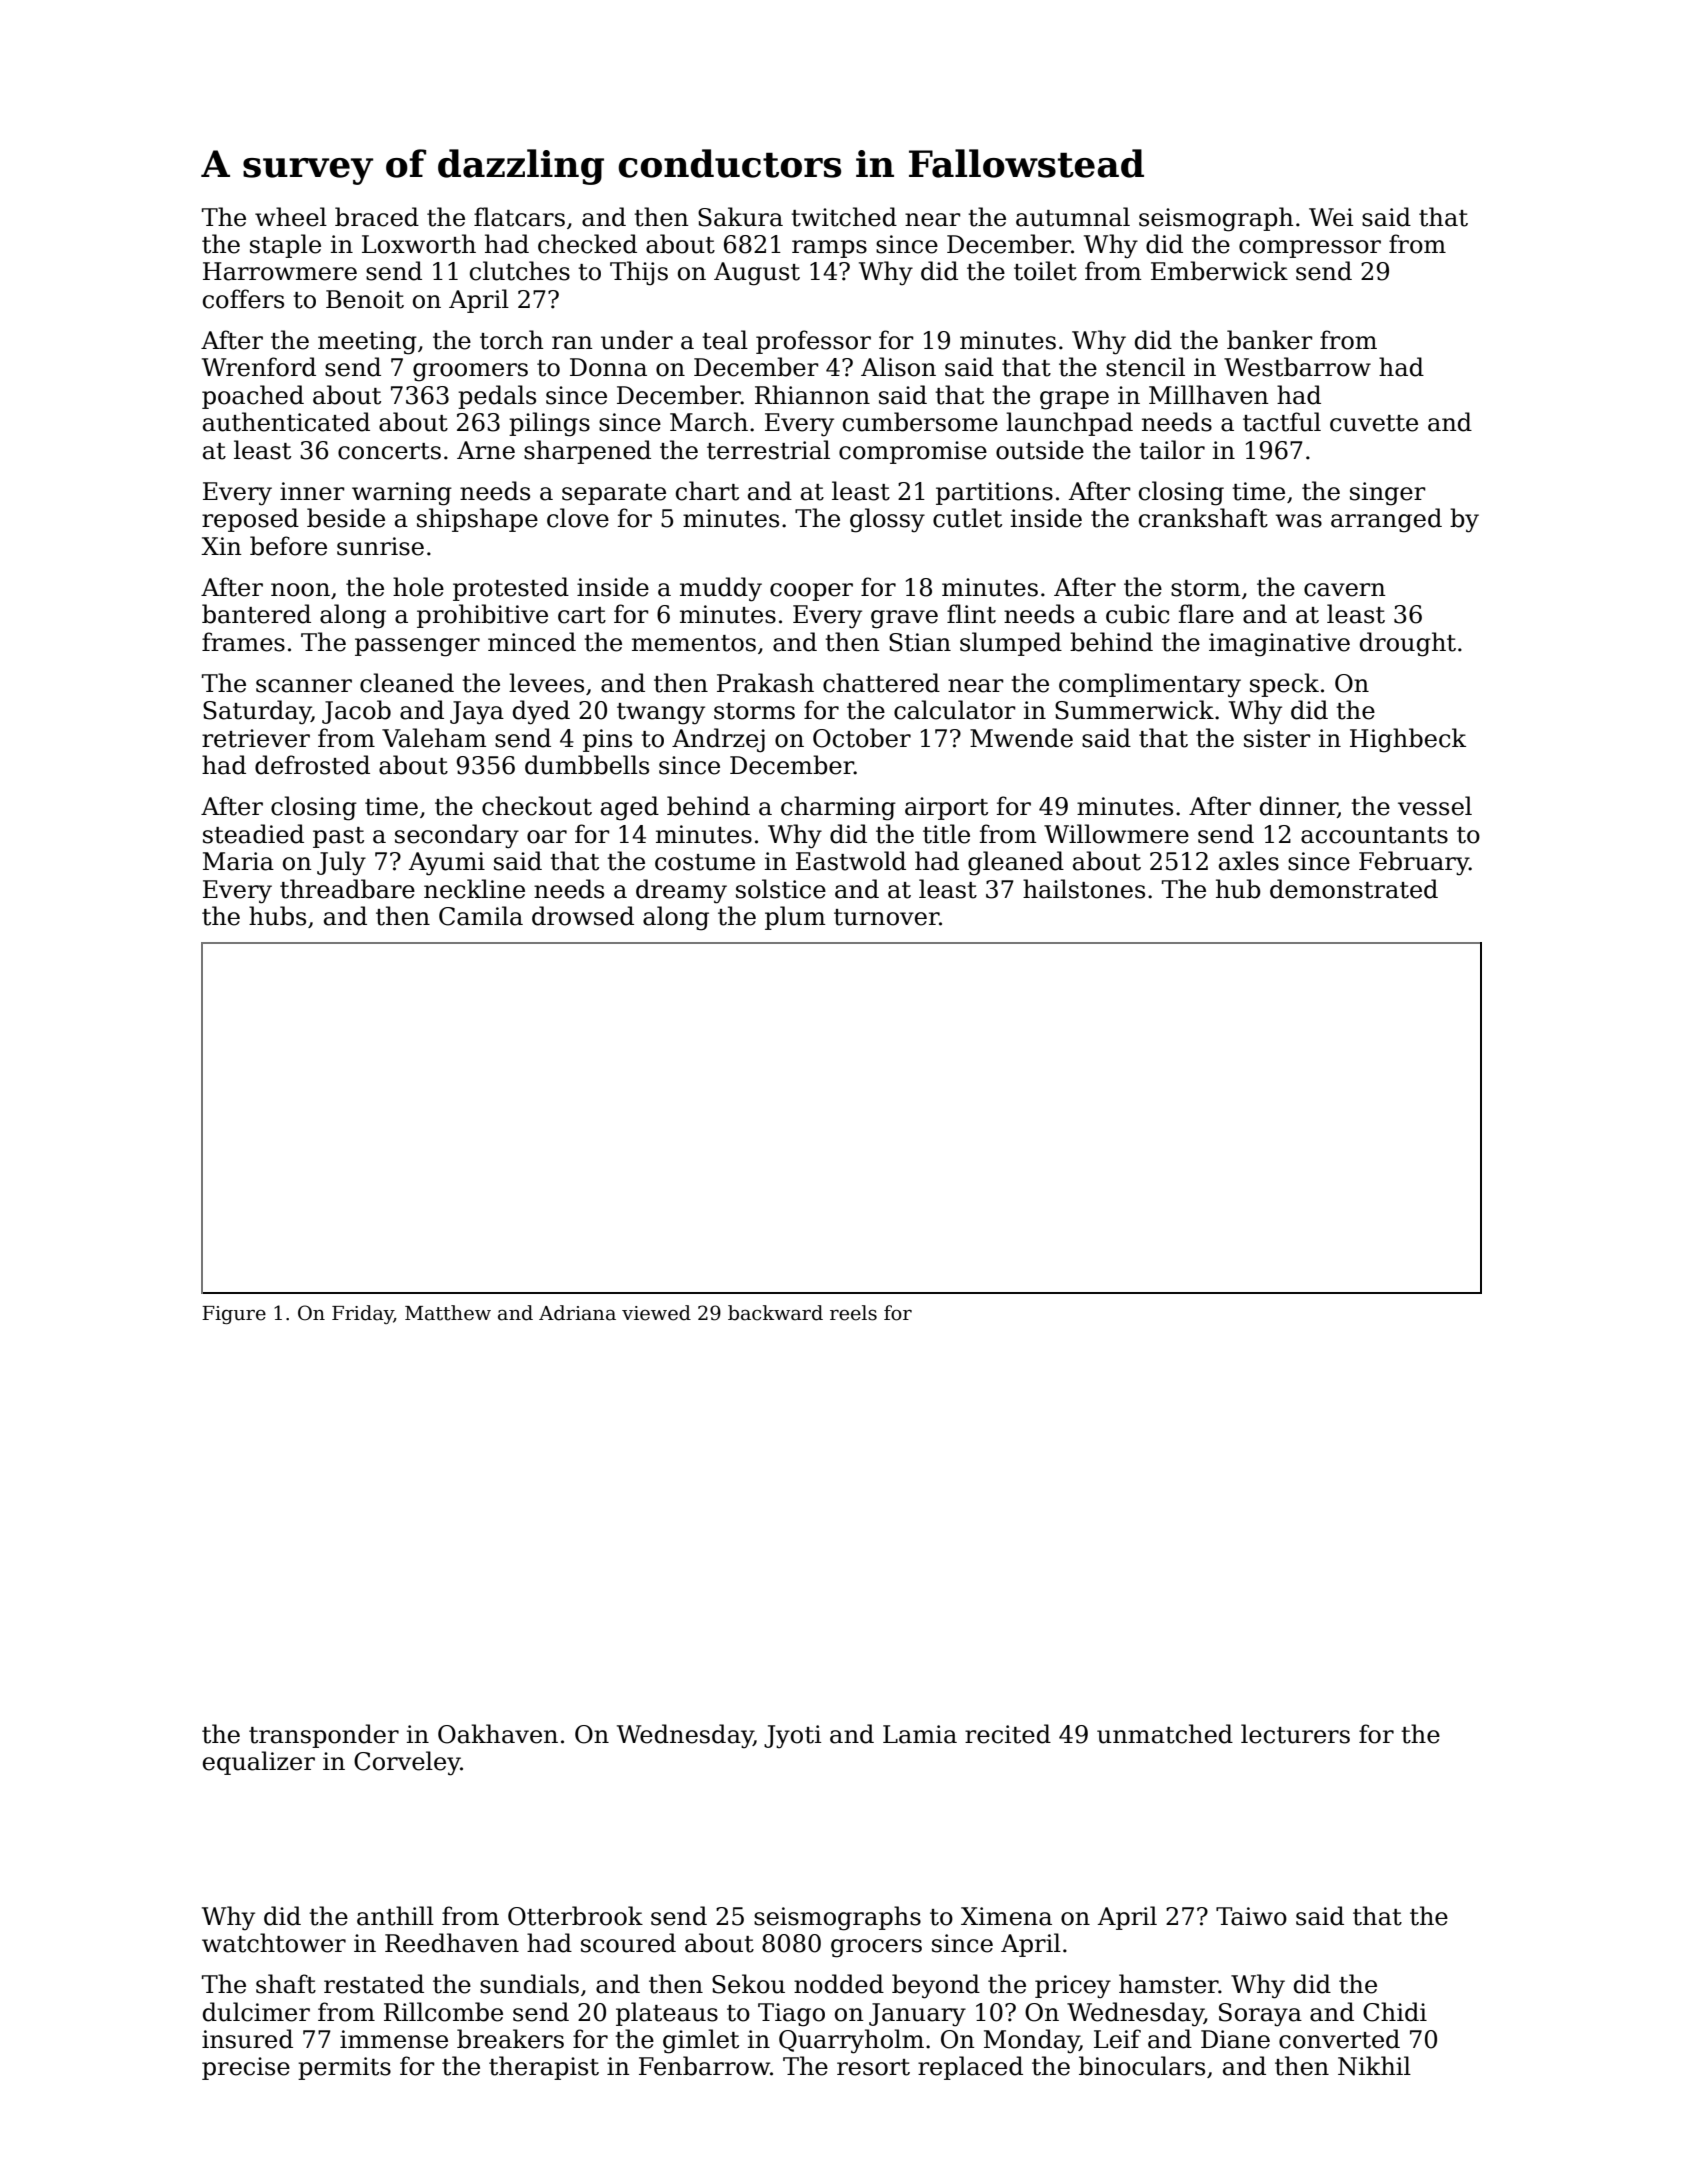 The image size is (1683, 2178). What do you see at coordinates (234, 1315) in the screenshot?
I see `Figure` at bounding box center [234, 1315].
